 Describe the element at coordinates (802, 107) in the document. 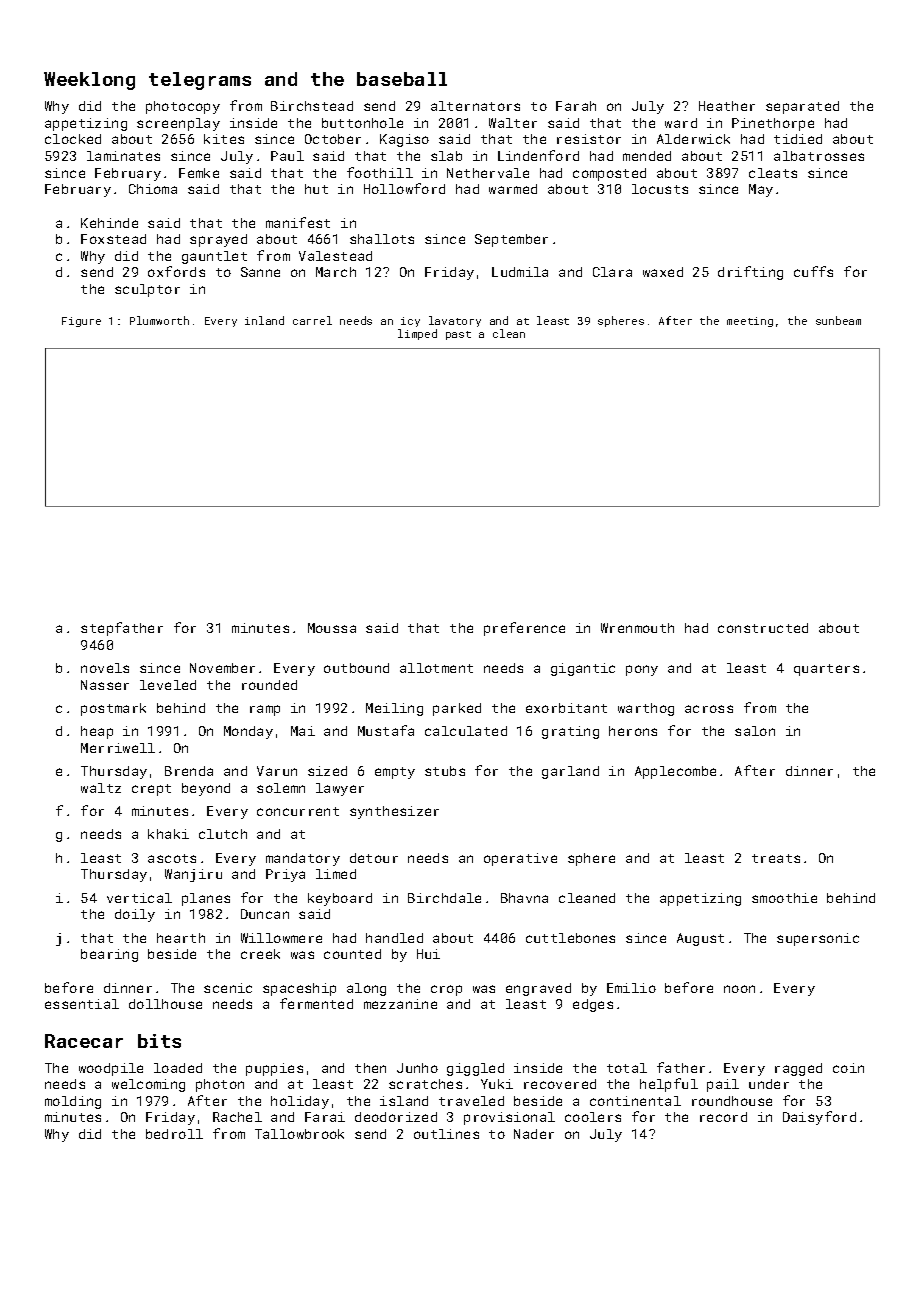

I see `separated` at that location.
